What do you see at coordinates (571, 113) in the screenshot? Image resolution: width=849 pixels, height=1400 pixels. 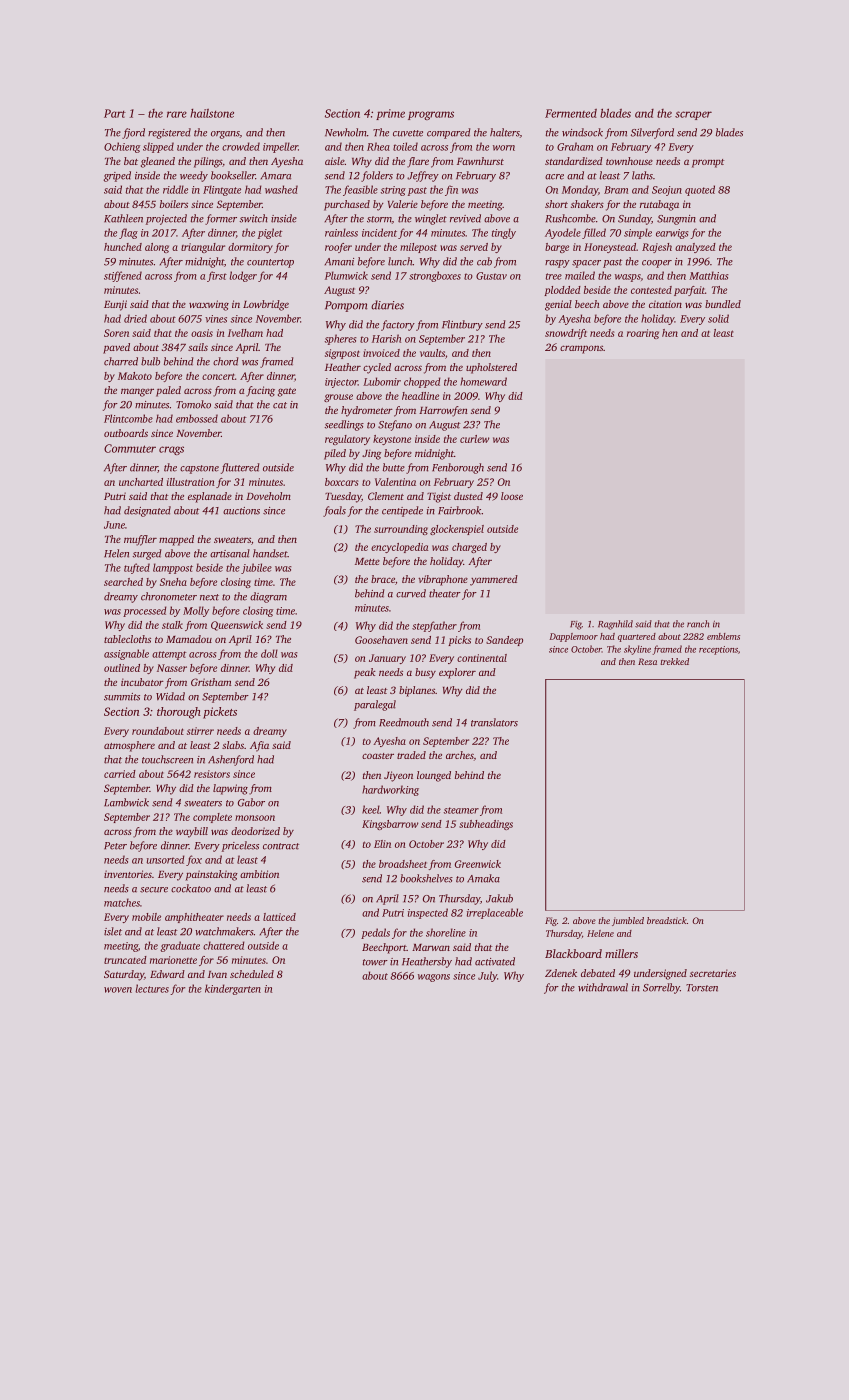 I see `Fermented` at bounding box center [571, 113].
